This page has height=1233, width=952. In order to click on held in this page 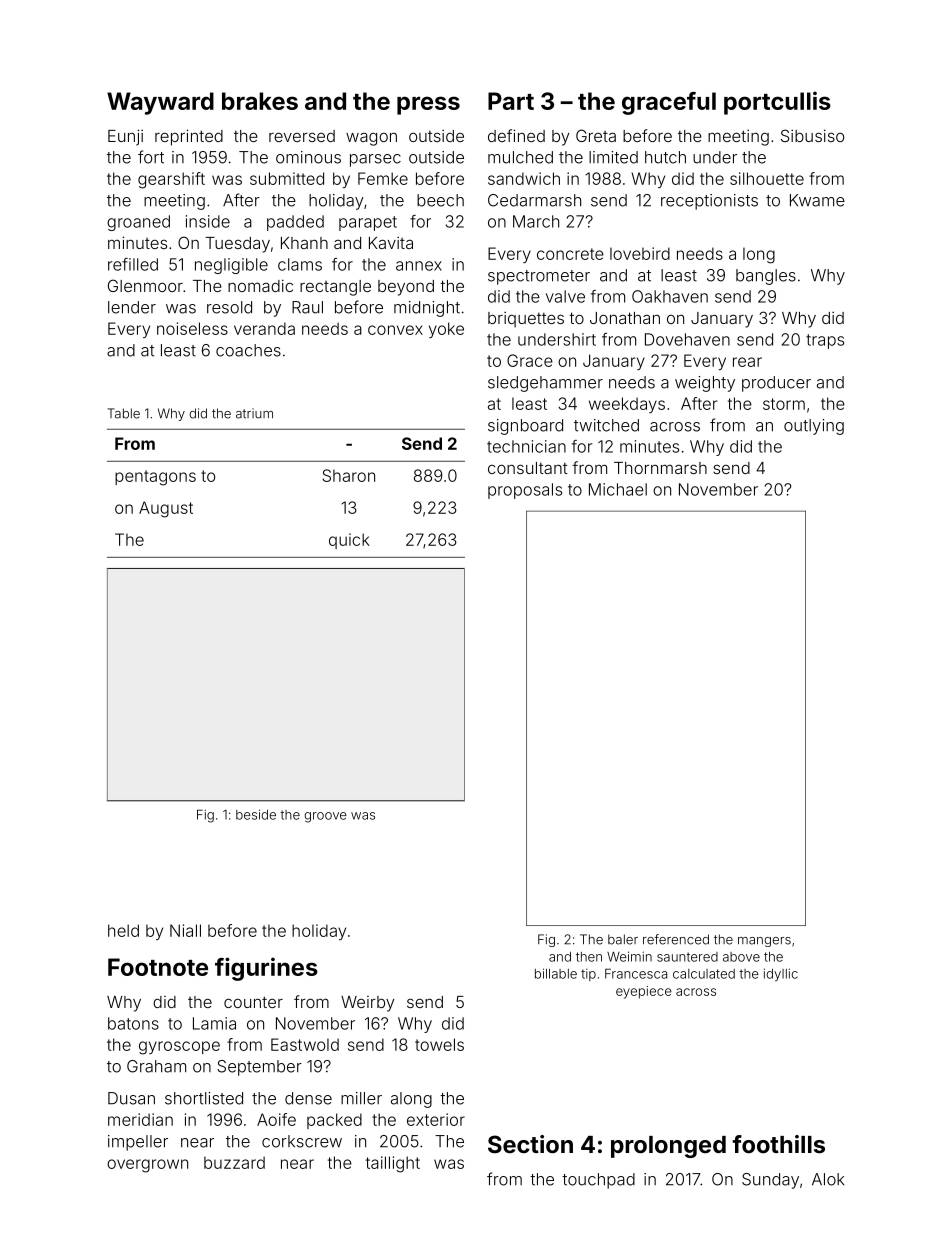, I will do `click(123, 930)`.
